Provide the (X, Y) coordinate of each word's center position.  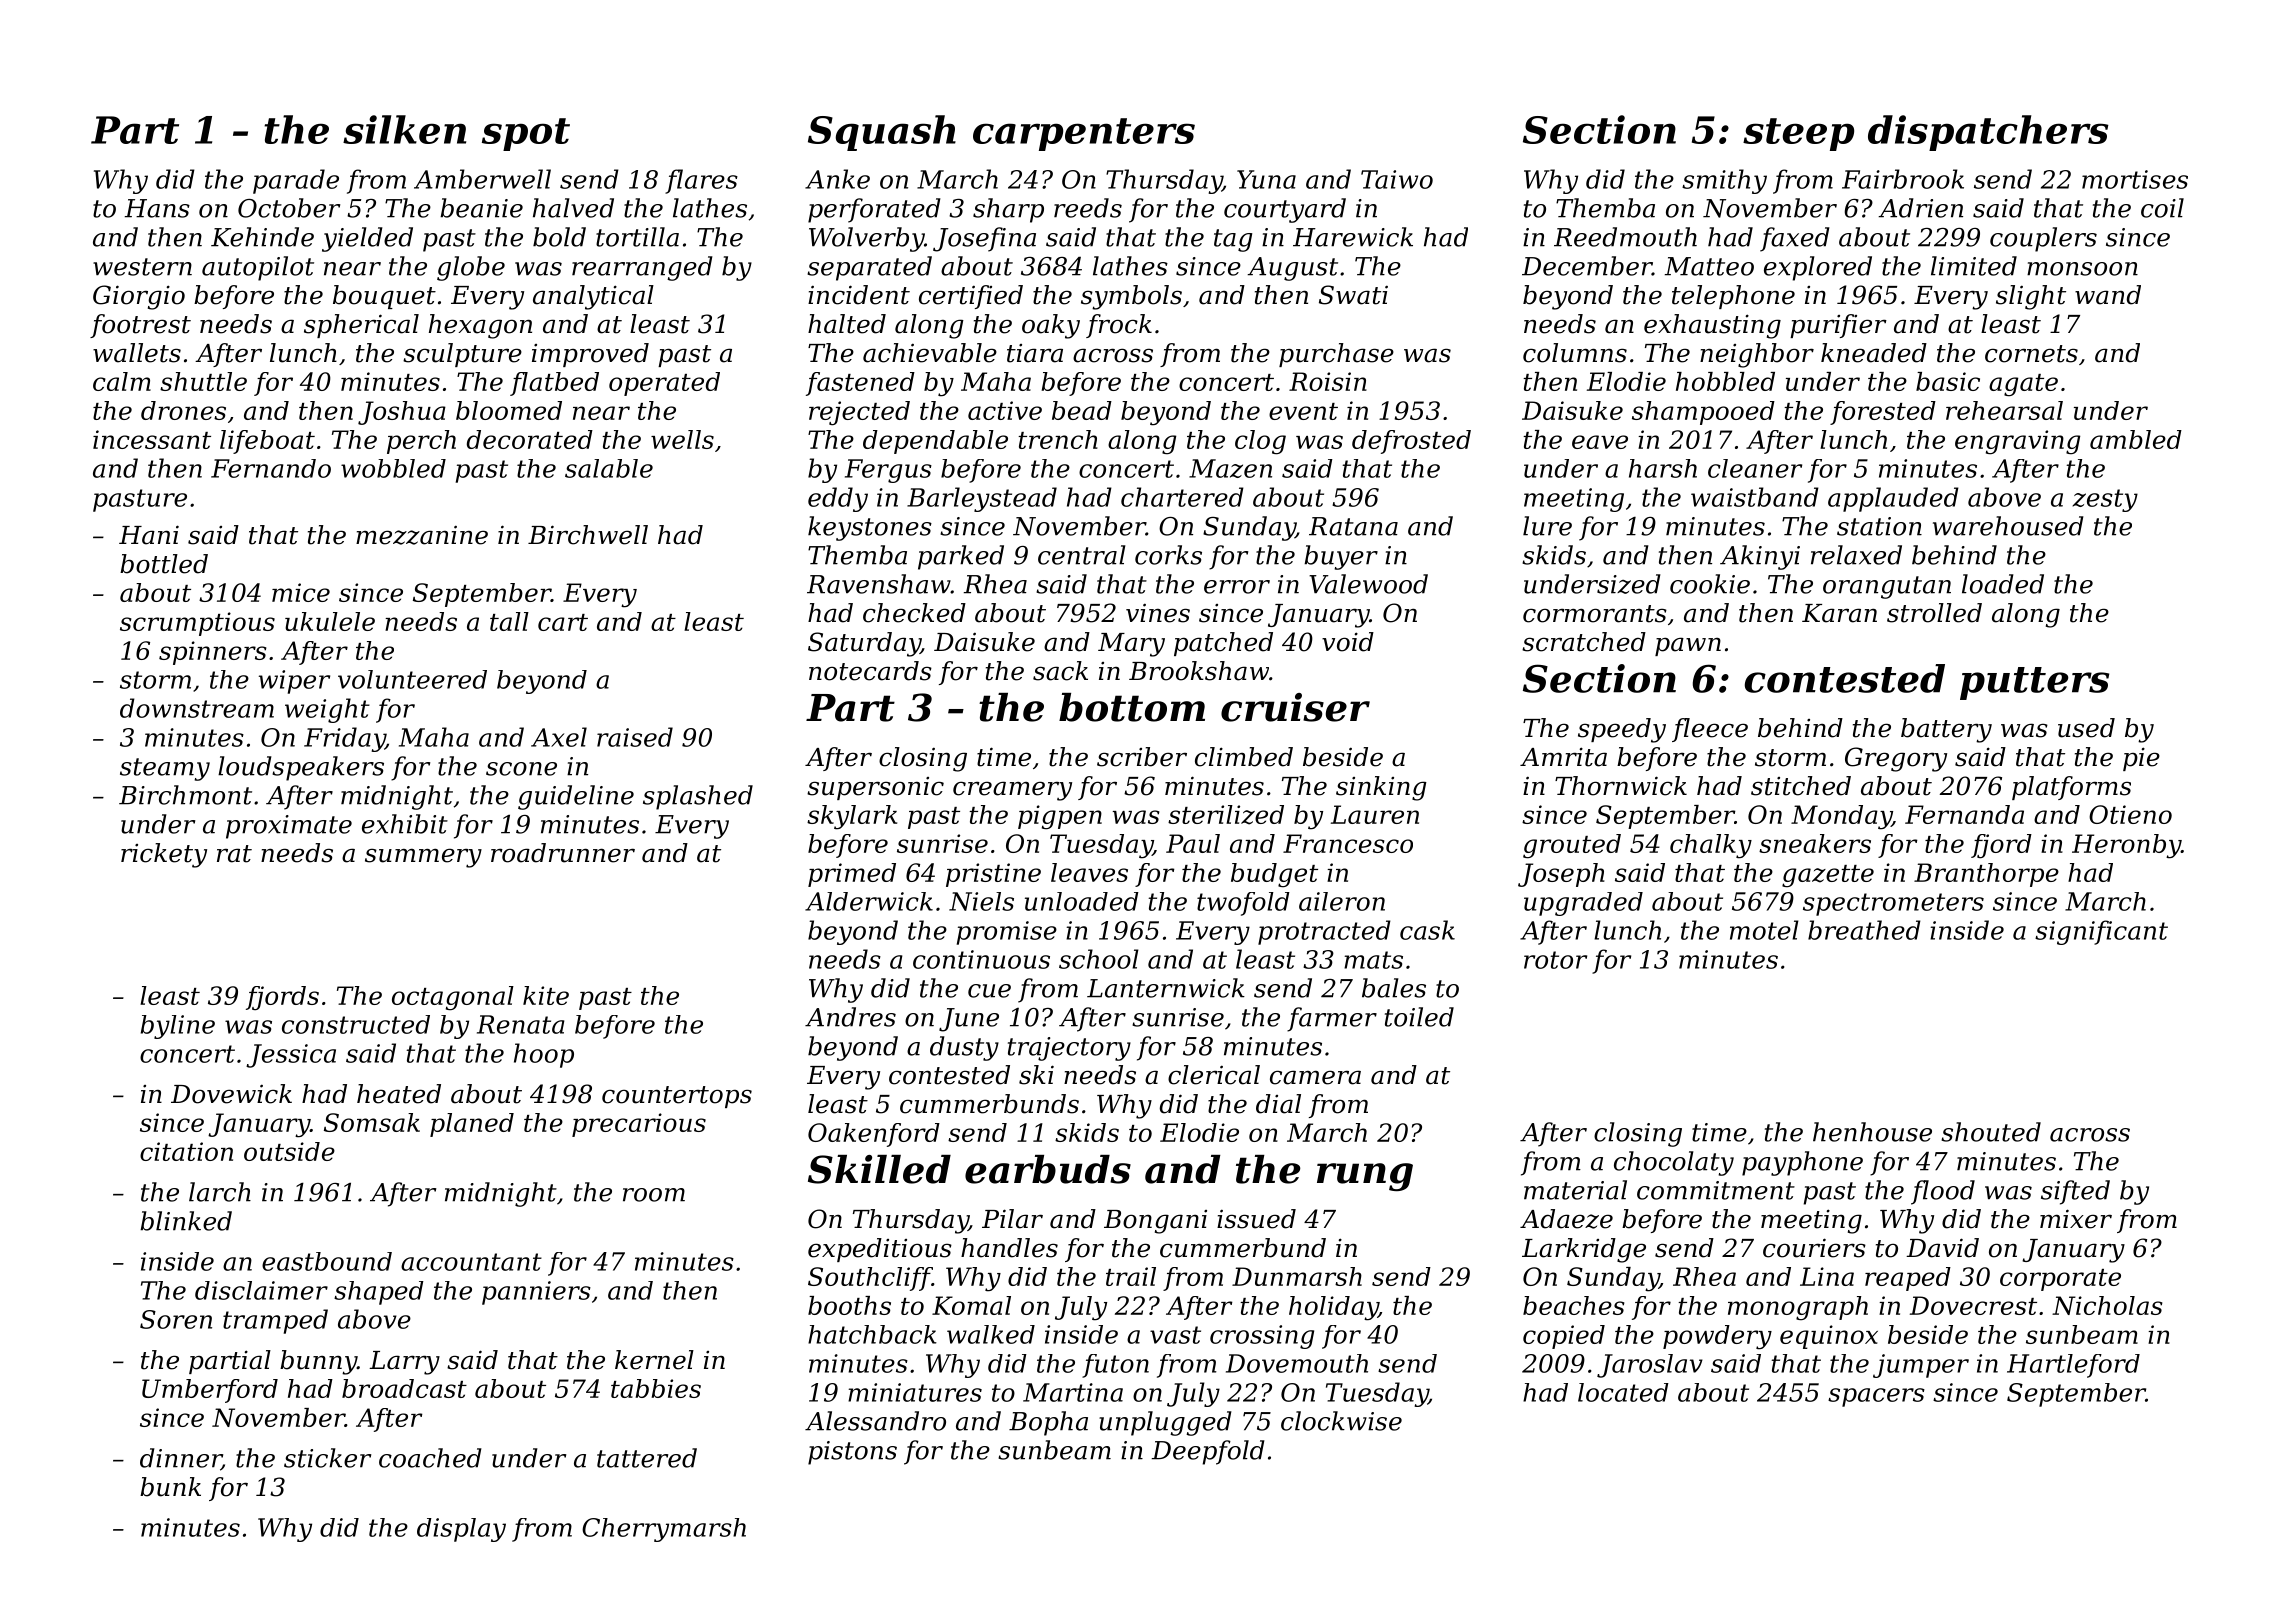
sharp (1008, 210)
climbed (1244, 757)
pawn (1688, 646)
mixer (2076, 1219)
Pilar (1012, 1219)
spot (526, 134)
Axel (559, 737)
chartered (1182, 497)
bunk (170, 1487)
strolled (1934, 613)
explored (1818, 268)
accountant (471, 1262)
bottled (164, 564)
